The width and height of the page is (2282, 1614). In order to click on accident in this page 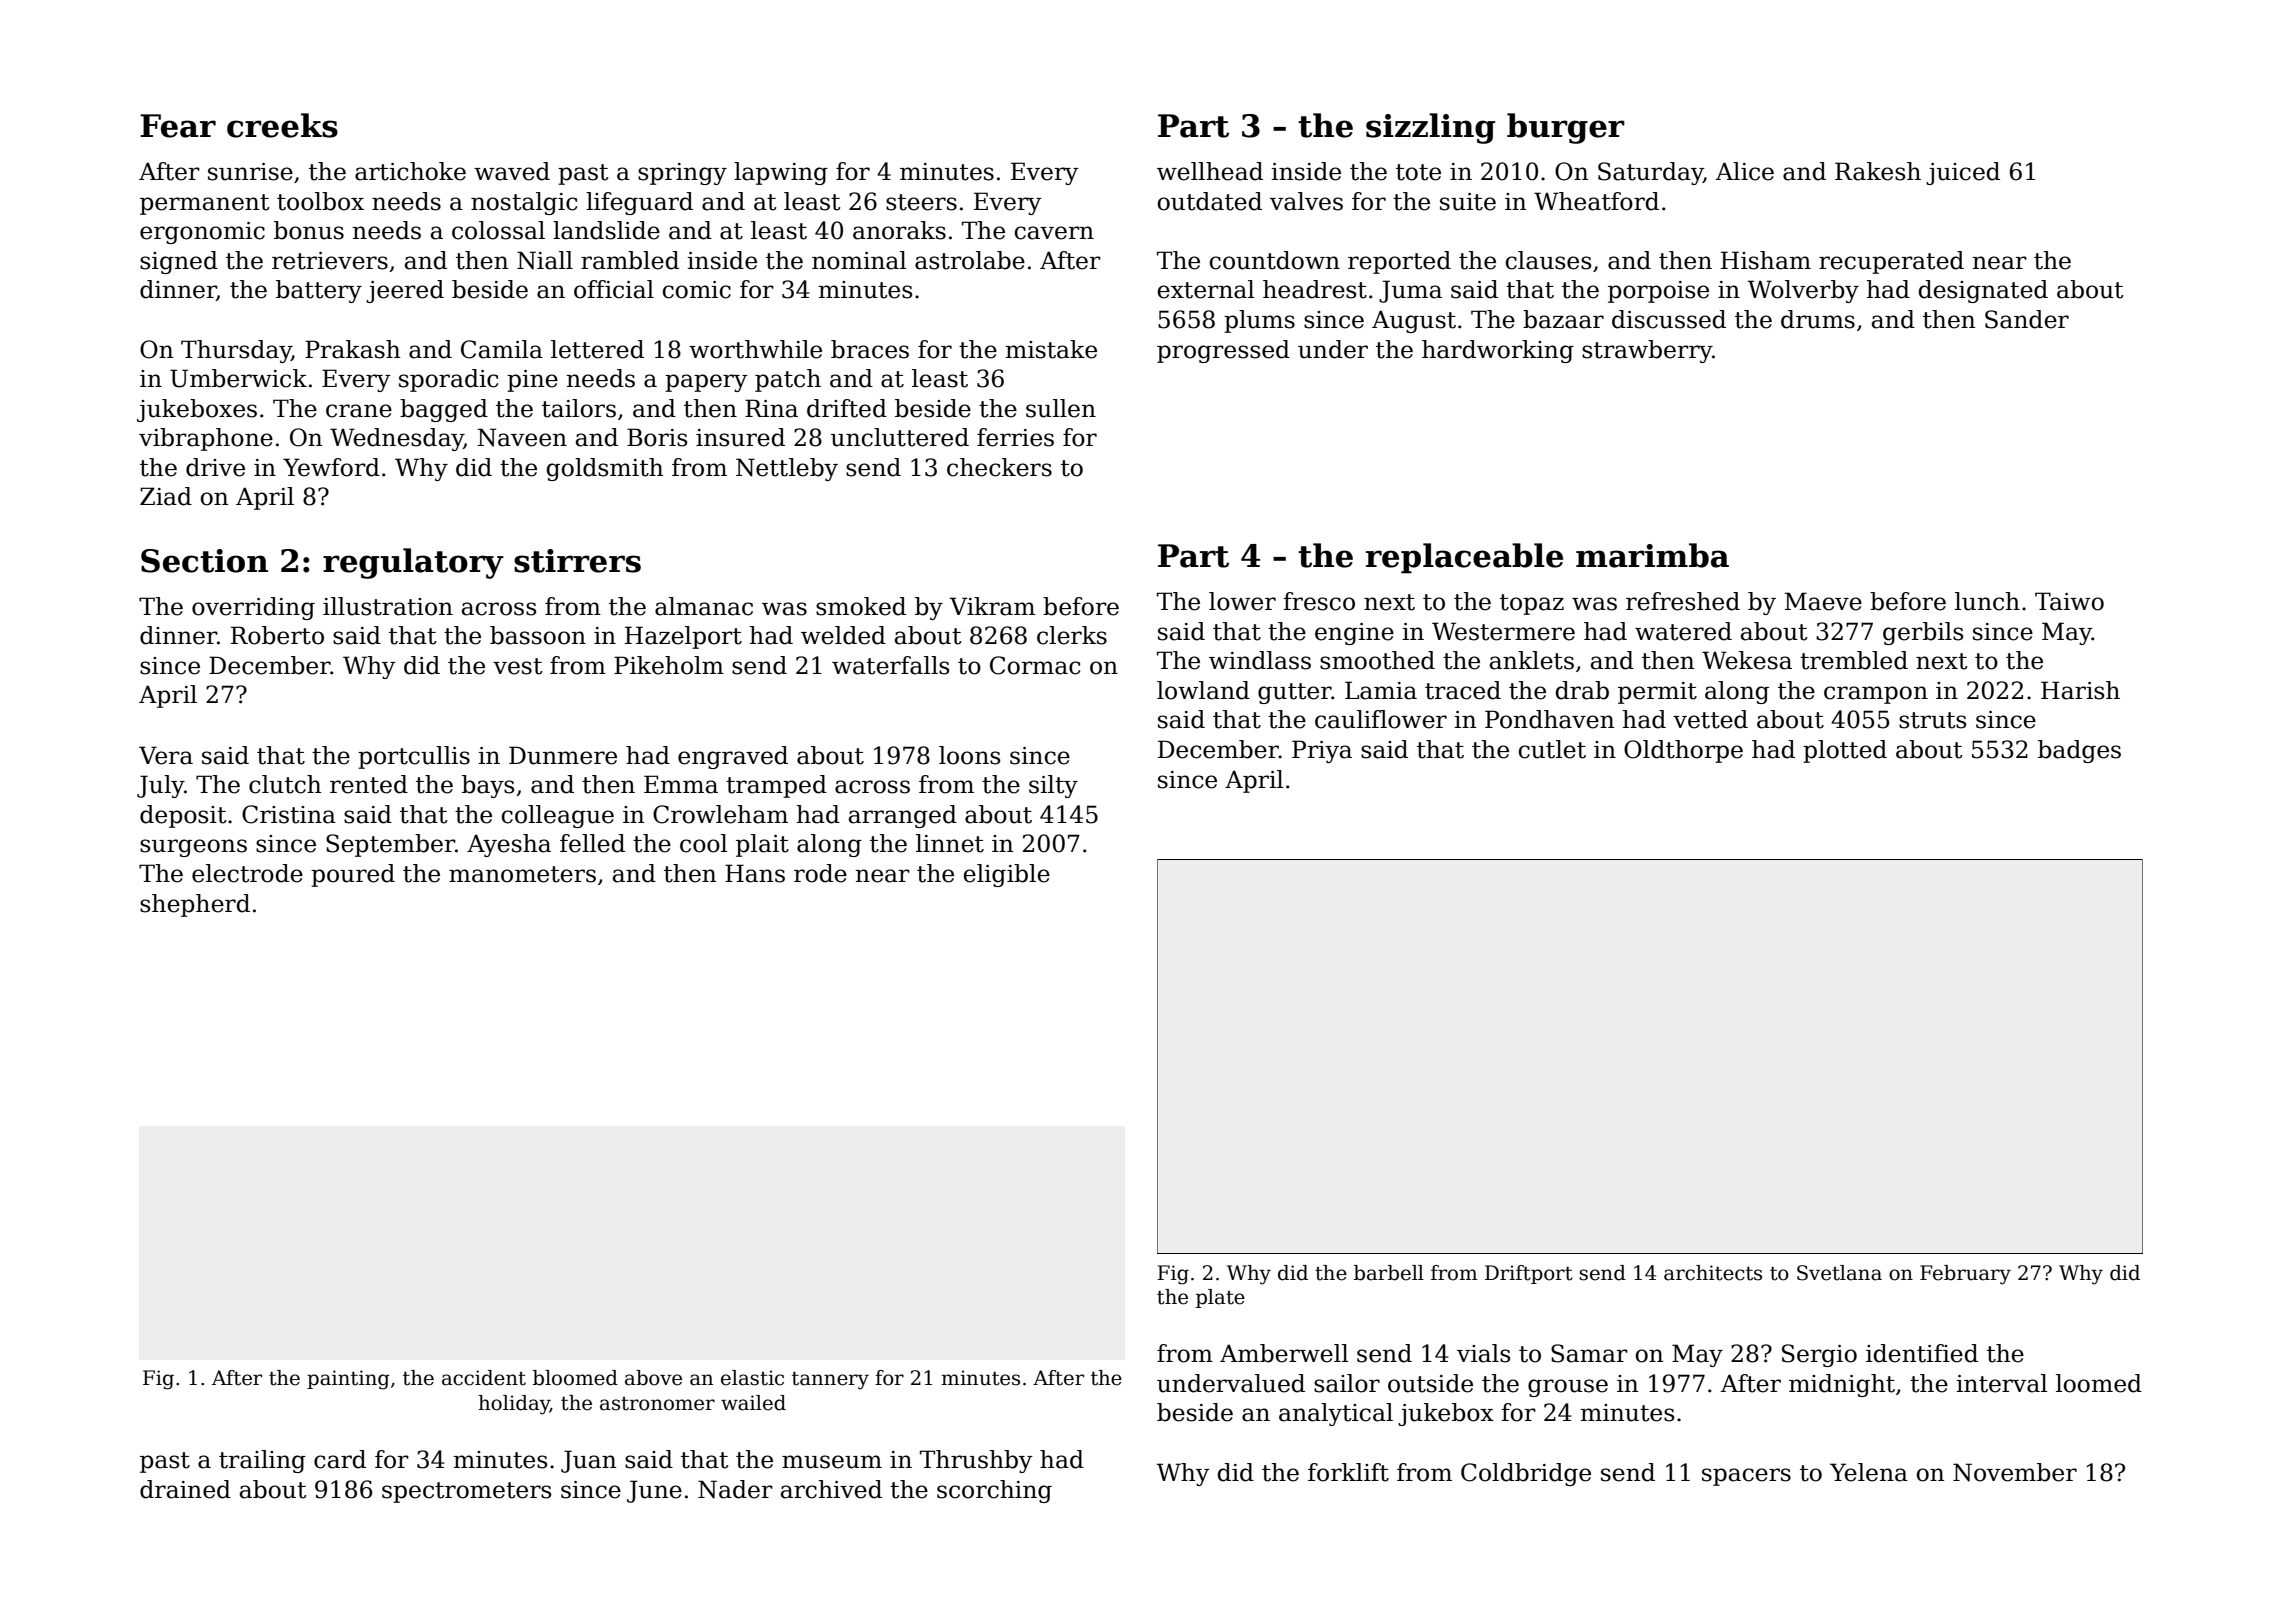, I will do `click(484, 1378)`.
